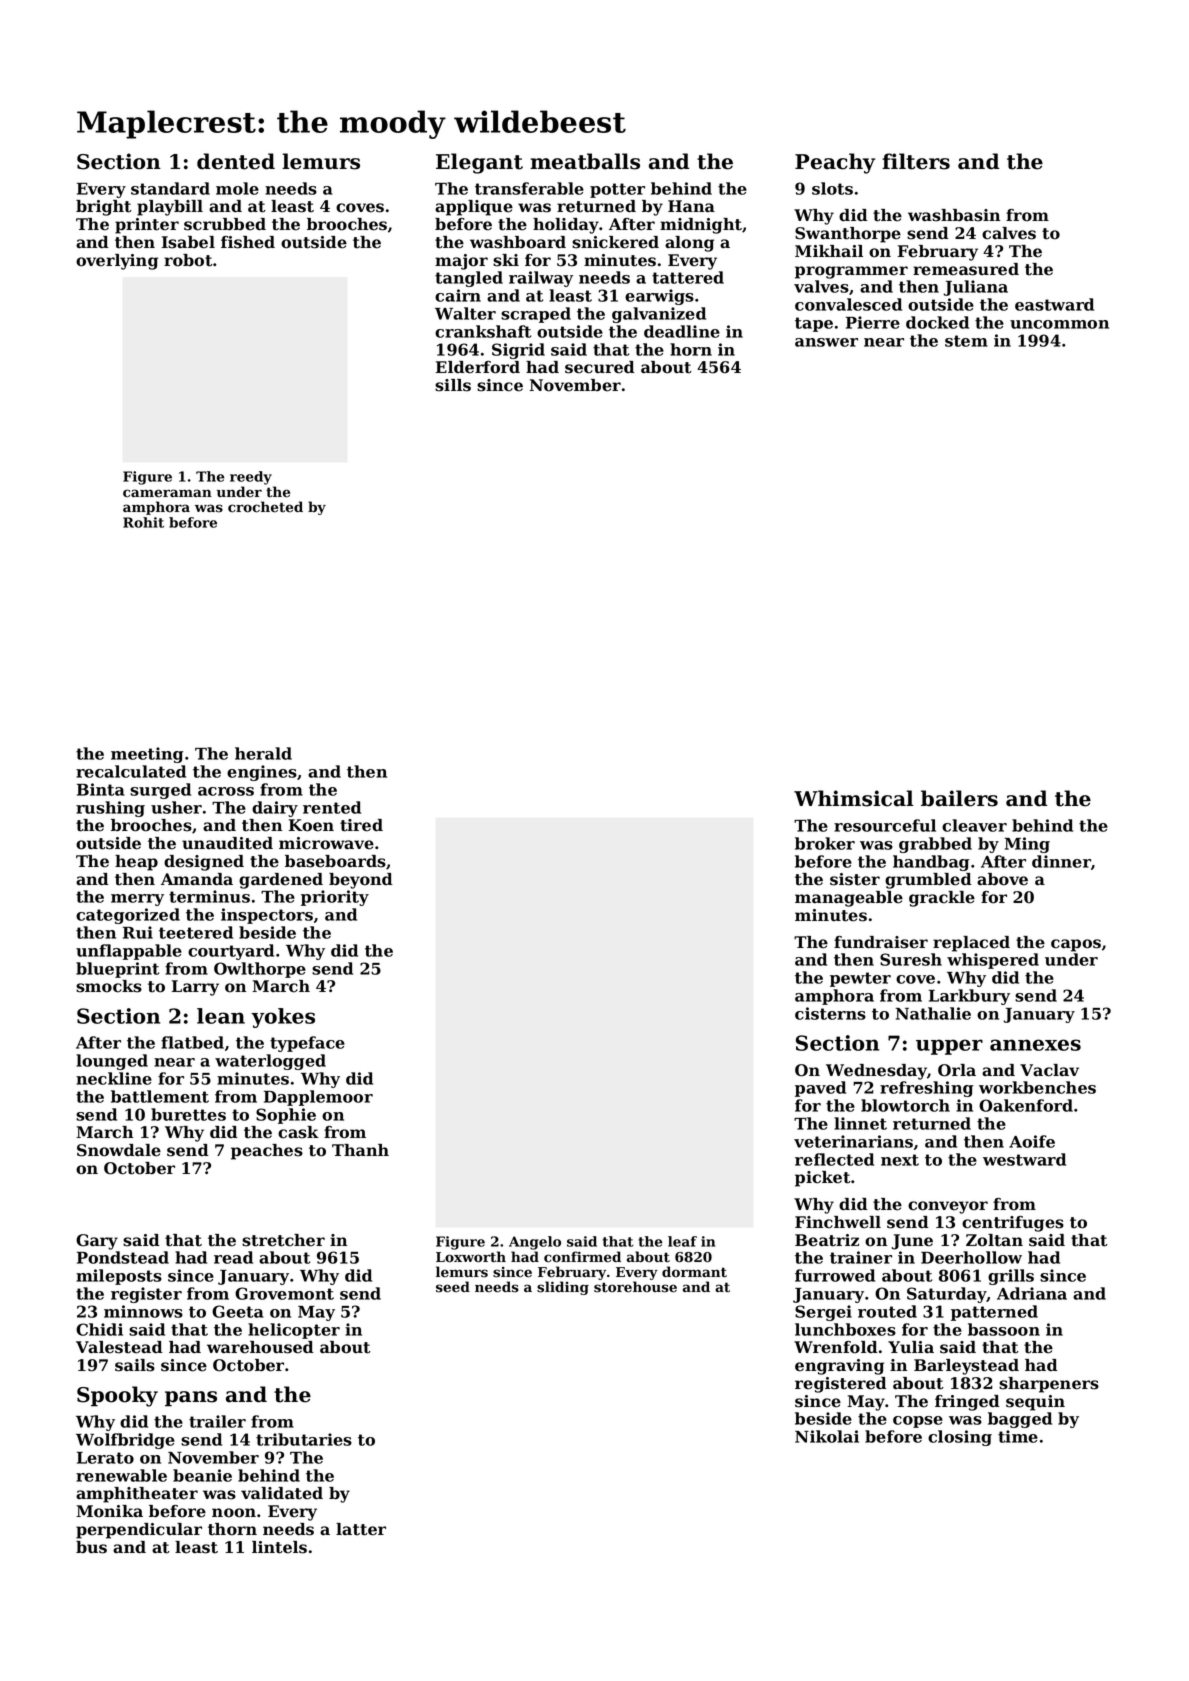 The image size is (1189, 1681). I want to click on engraving, so click(839, 1367).
